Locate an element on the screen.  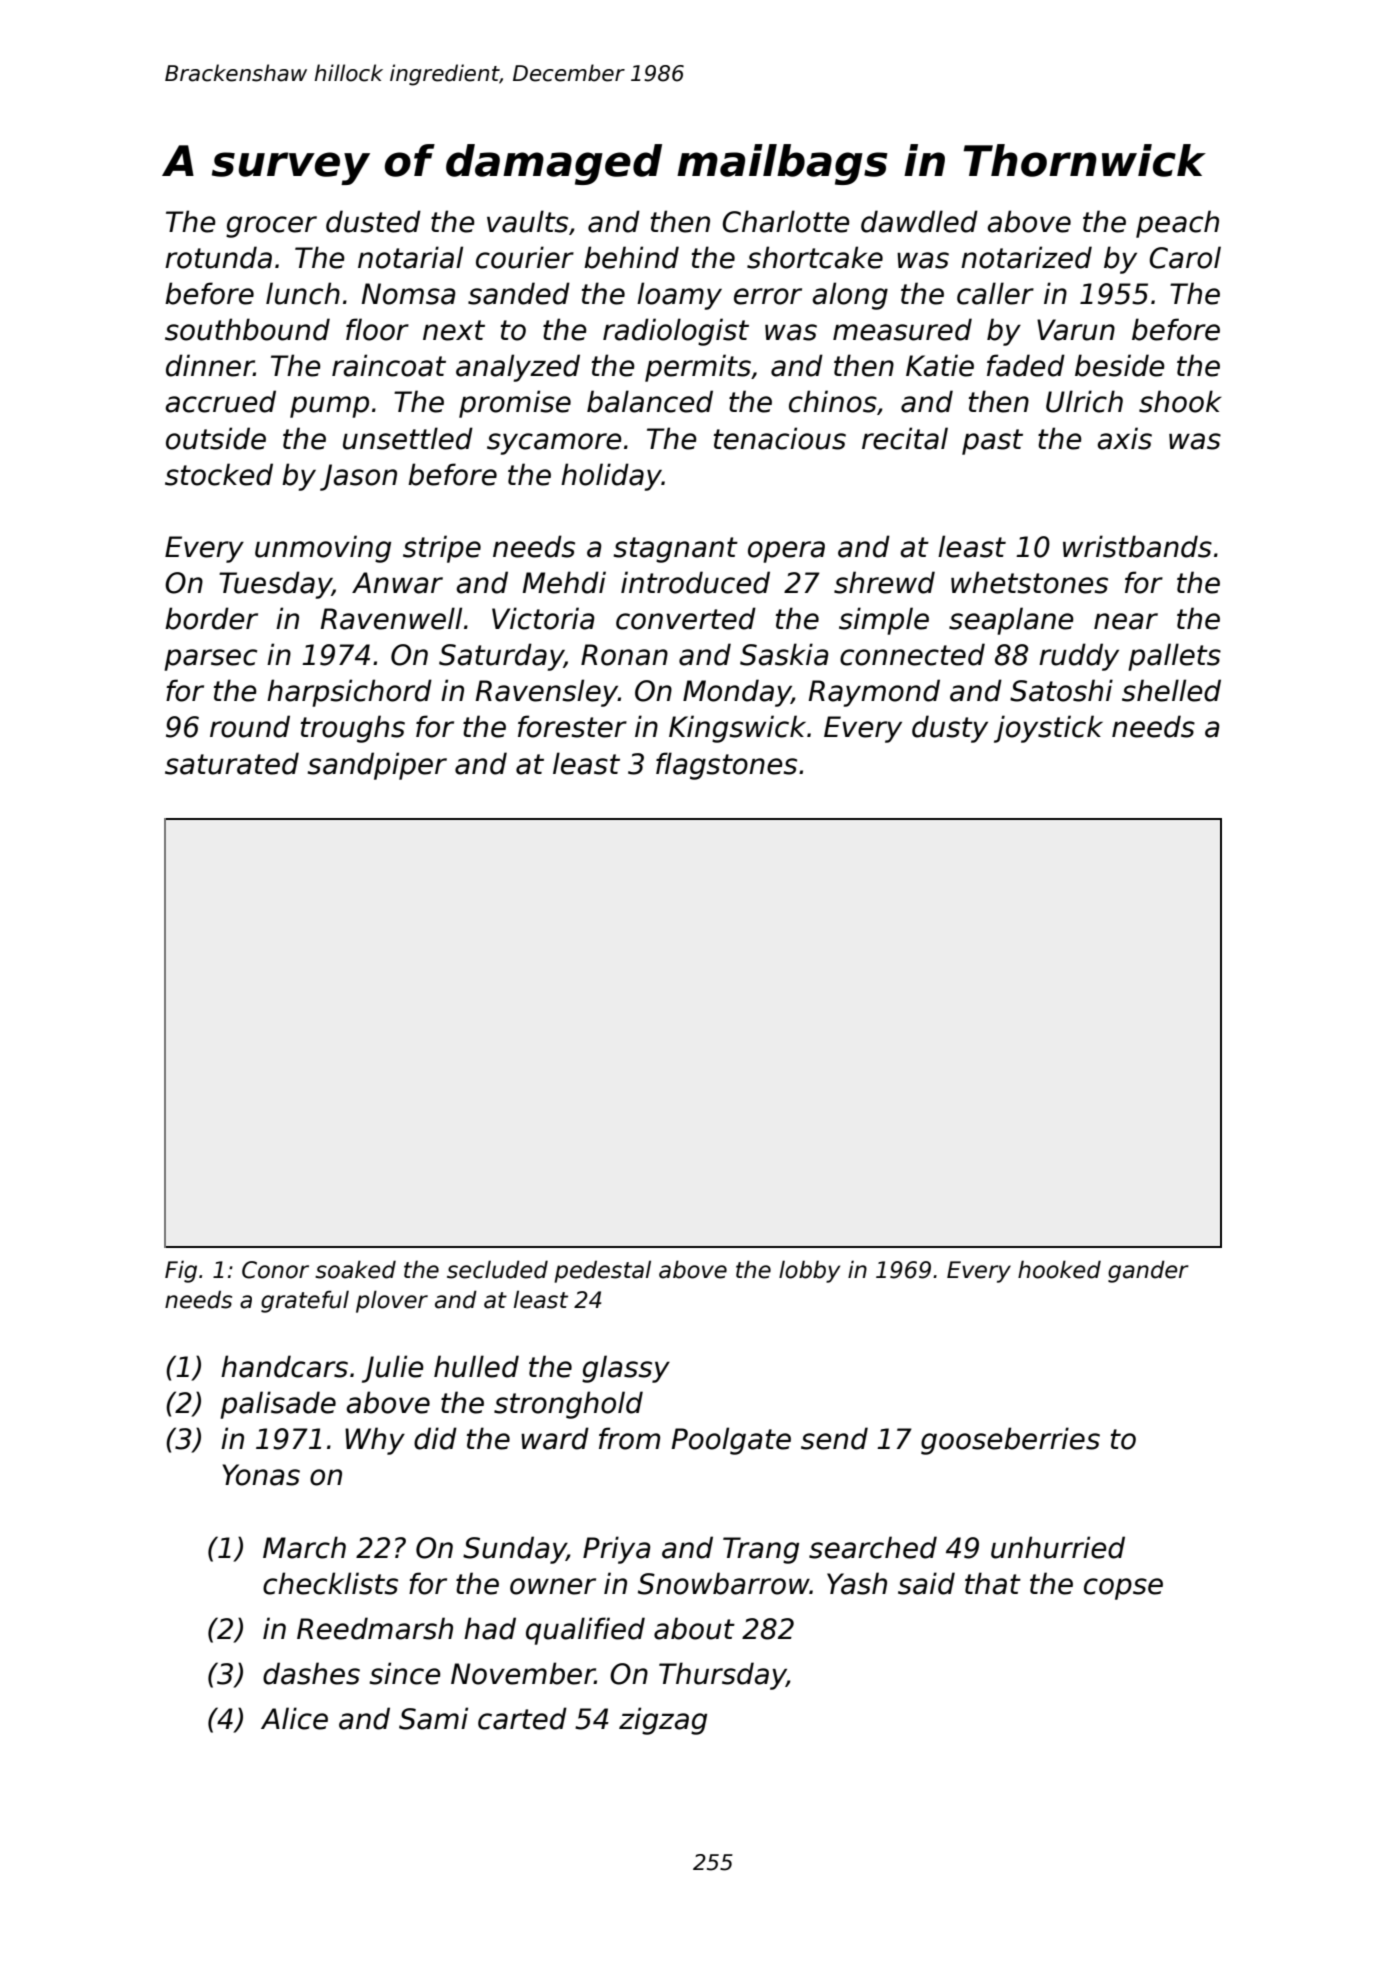
notarial is located at coordinates (410, 257).
